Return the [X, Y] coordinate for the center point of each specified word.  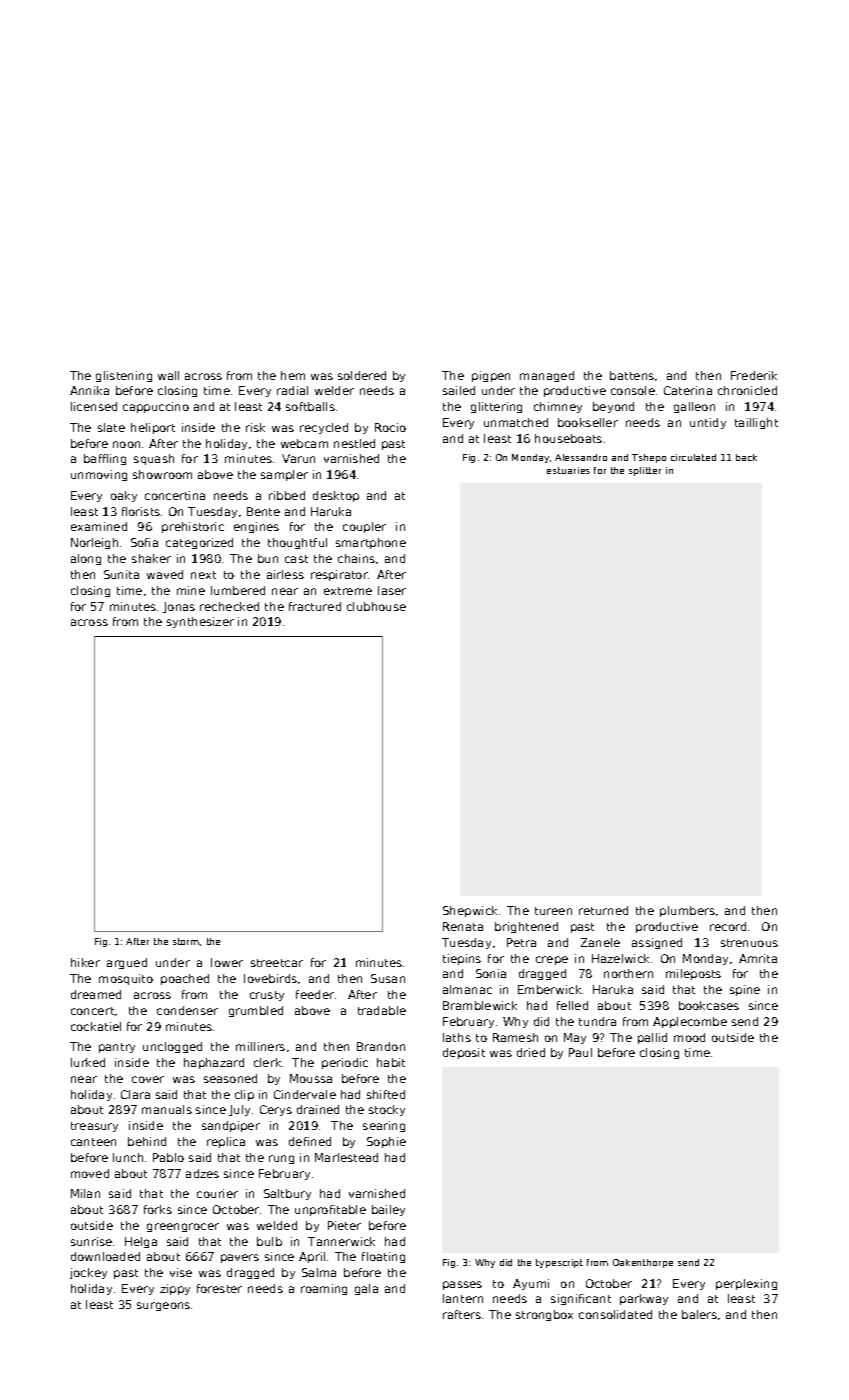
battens [632, 375]
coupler [364, 527]
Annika [89, 390]
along [86, 559]
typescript [559, 1263]
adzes [202, 1173]
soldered [362, 375]
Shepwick [470, 911]
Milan [85, 1193]
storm [186, 941]
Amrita [758, 958]
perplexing [746, 1284]
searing [384, 1126]
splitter [645, 471]
